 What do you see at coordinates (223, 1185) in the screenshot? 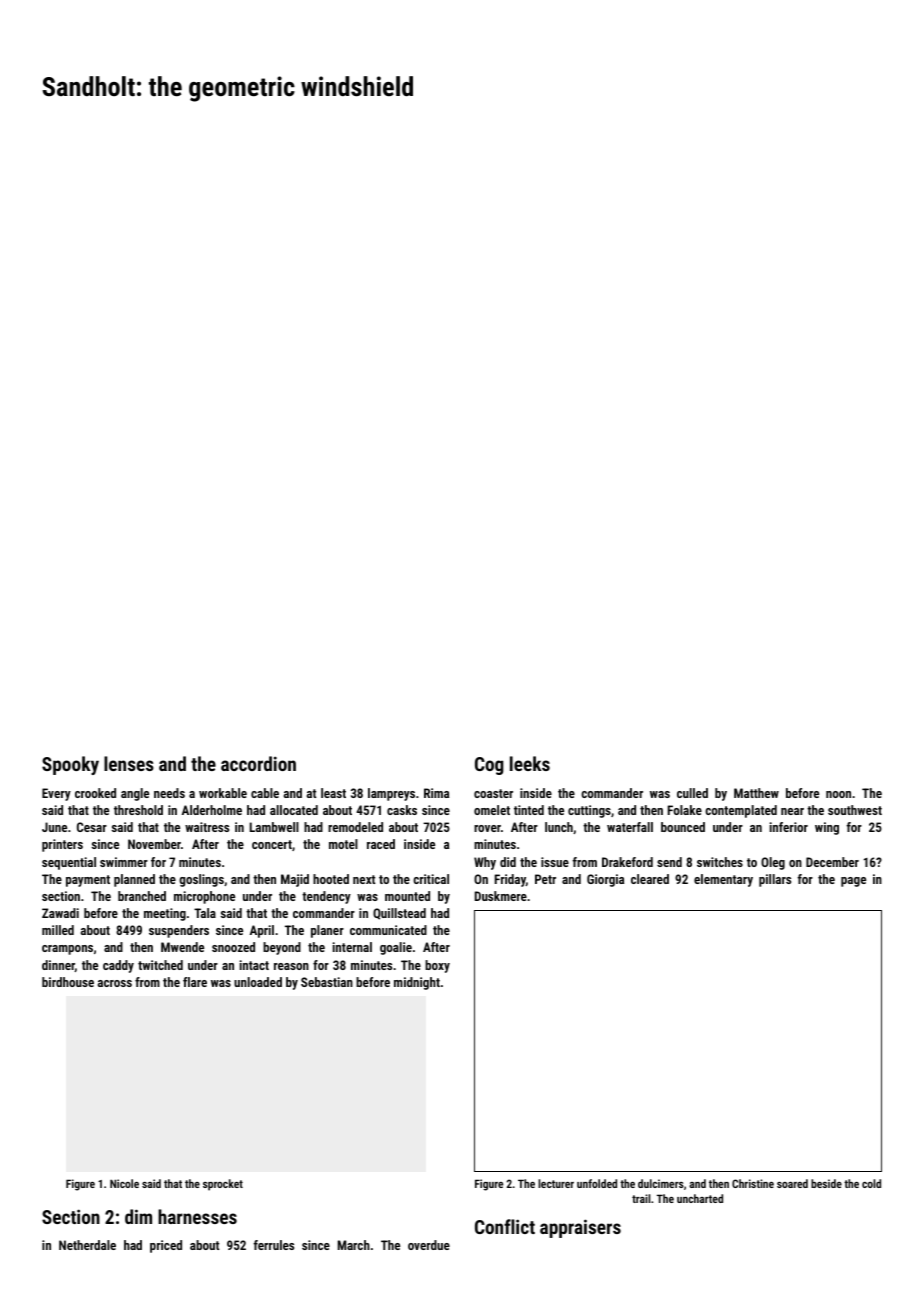
I see `sprocket` at bounding box center [223, 1185].
